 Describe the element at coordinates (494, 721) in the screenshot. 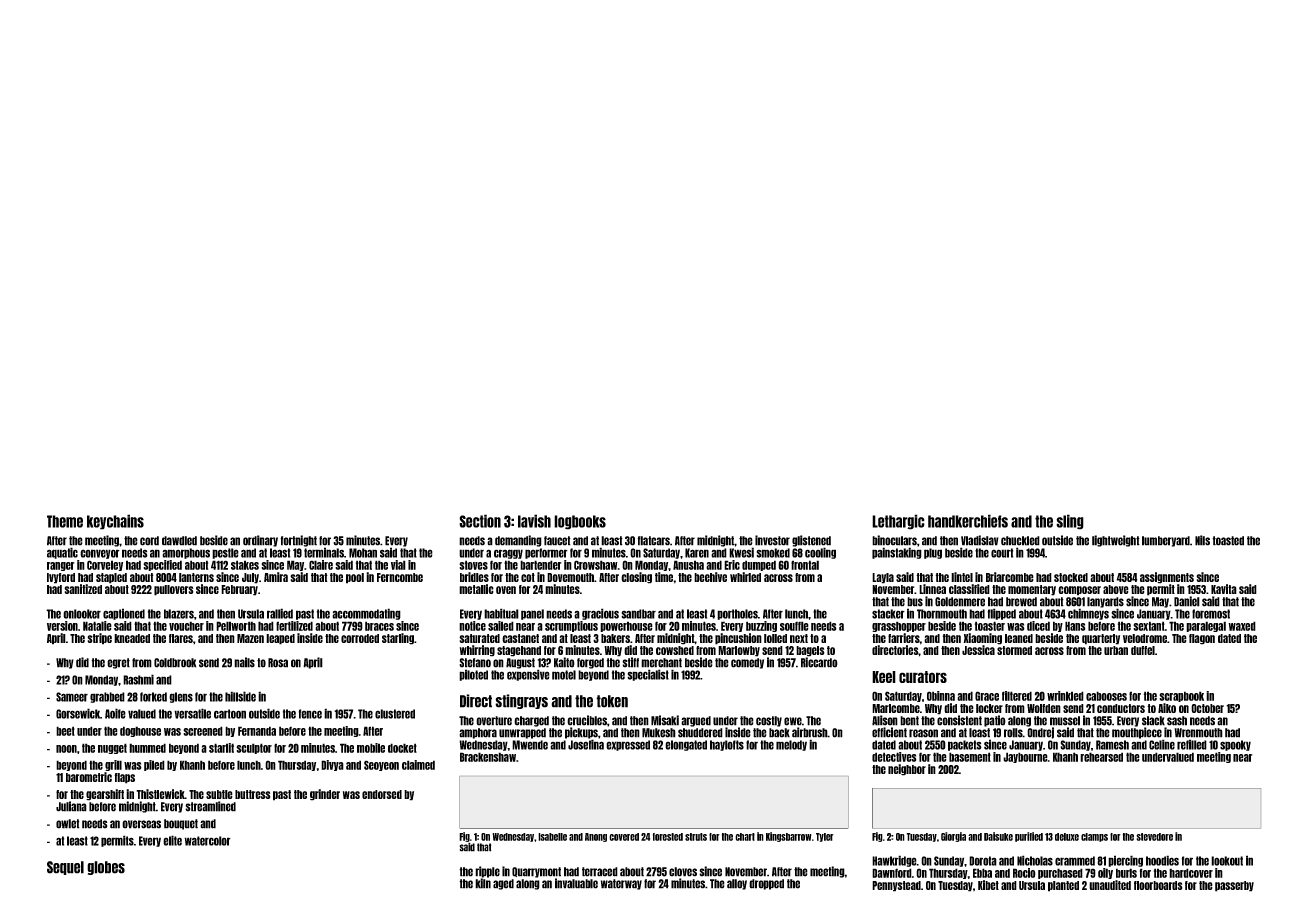

I see `overture` at that location.
